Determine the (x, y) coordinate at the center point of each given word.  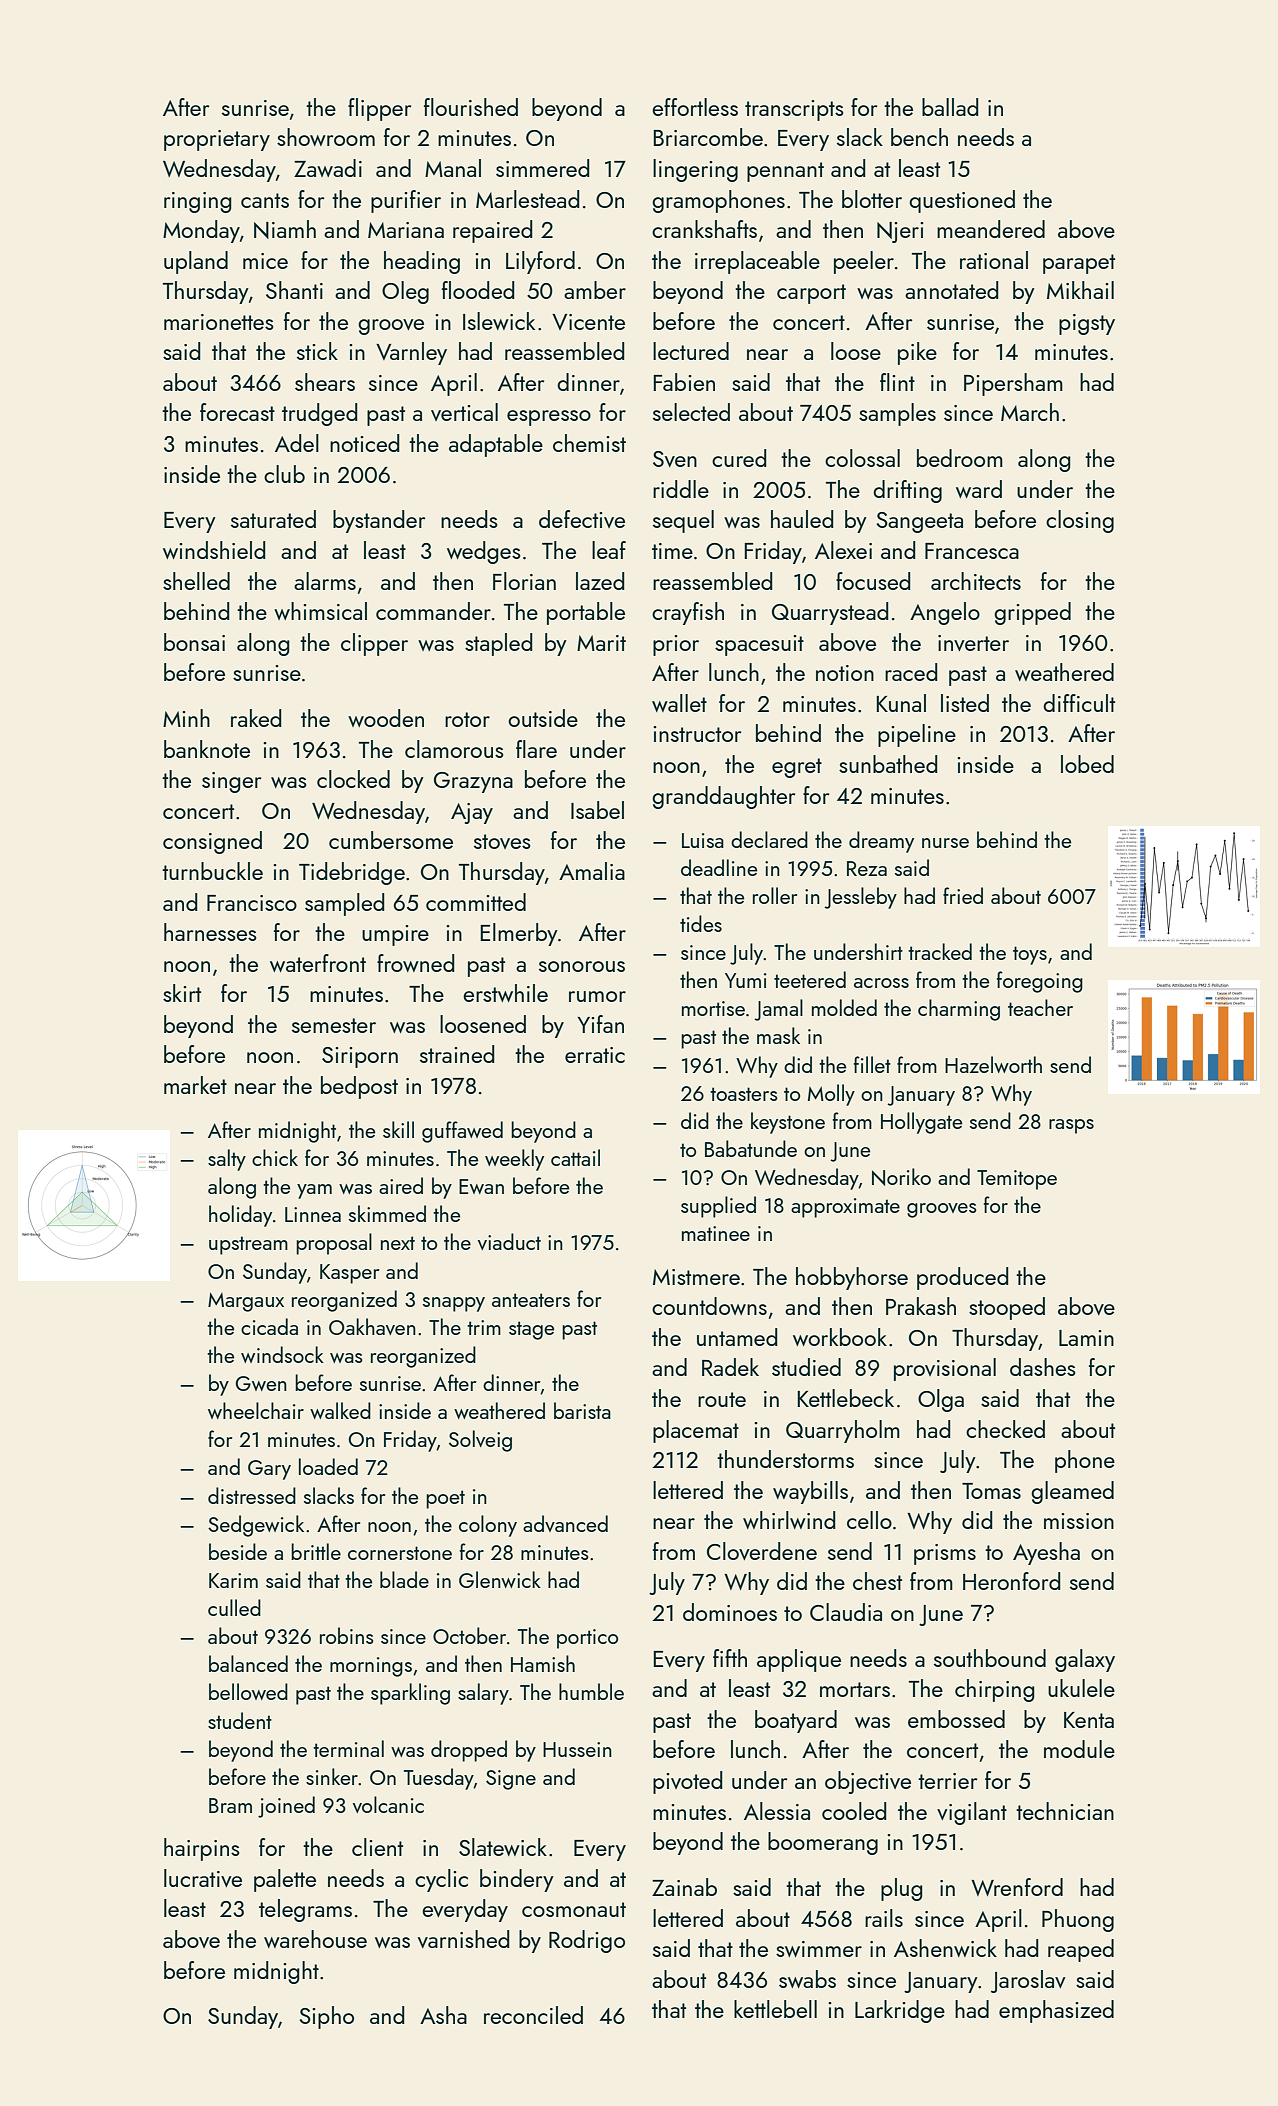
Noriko (901, 1177)
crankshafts (704, 229)
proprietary (217, 140)
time (672, 551)
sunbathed (888, 764)
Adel (297, 443)
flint (897, 382)
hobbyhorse (852, 1278)
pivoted (688, 1782)
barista (582, 1410)
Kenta (1089, 1720)
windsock (282, 1354)
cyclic (441, 1880)
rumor (597, 996)
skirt (182, 993)
